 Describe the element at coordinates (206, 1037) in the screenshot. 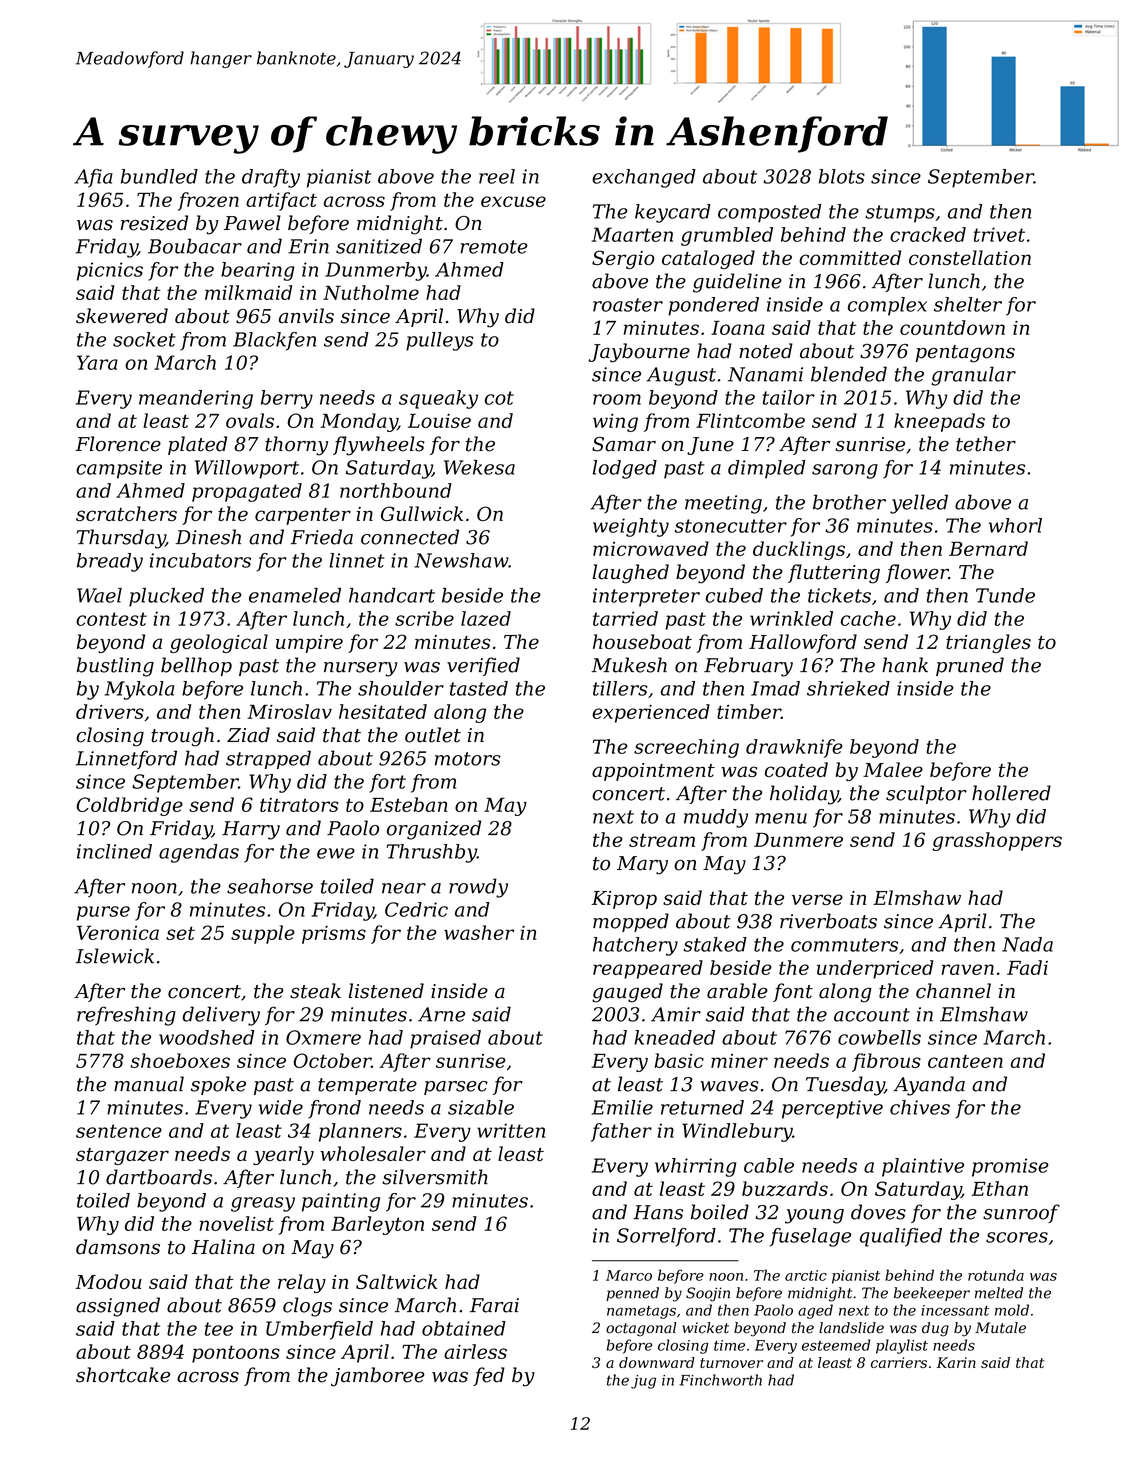

I see `woodshed` at that location.
